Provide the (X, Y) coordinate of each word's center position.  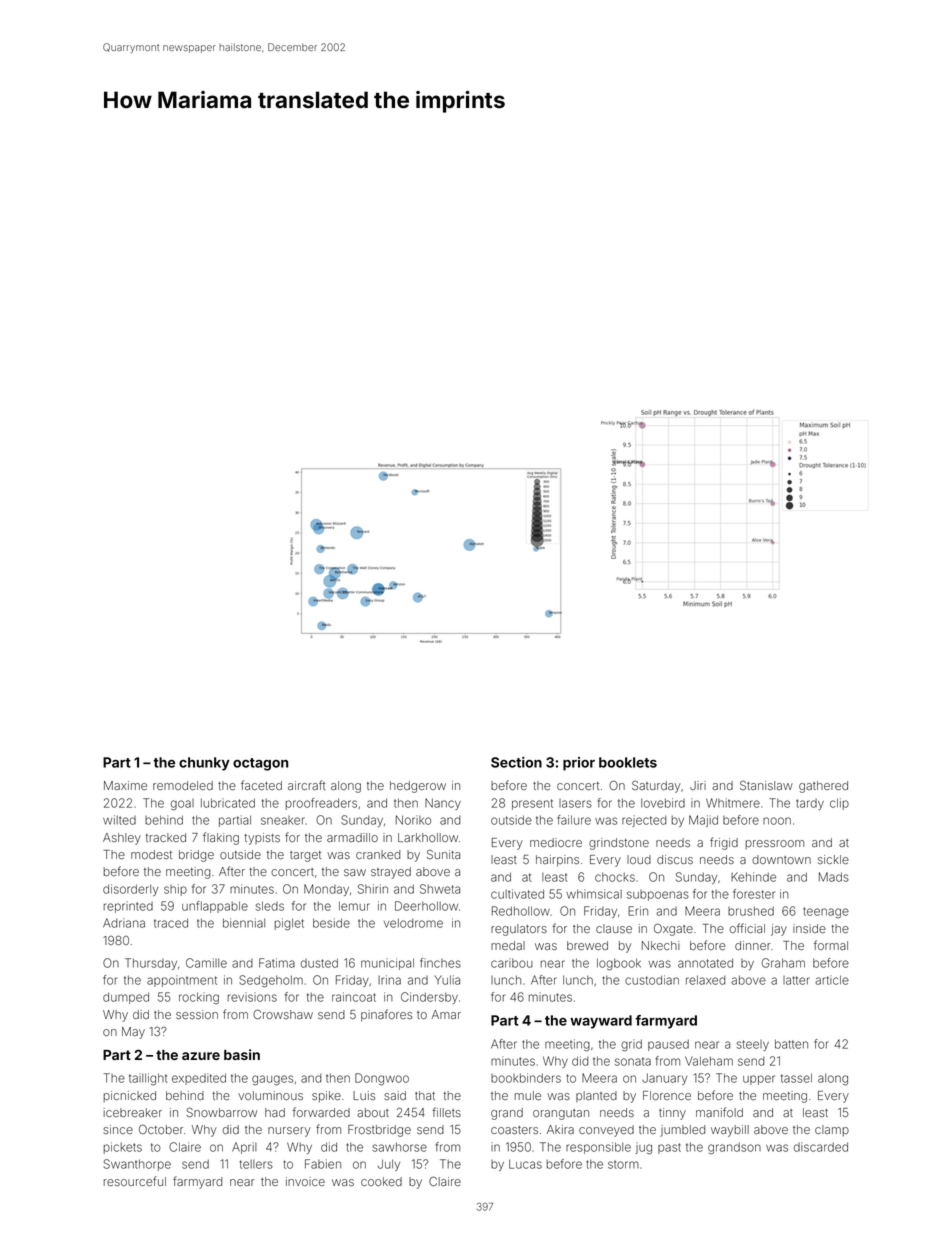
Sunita (443, 854)
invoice (305, 1181)
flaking (221, 838)
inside (809, 928)
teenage (826, 912)
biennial (244, 923)
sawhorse (399, 1147)
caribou (512, 963)
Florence (667, 1095)
